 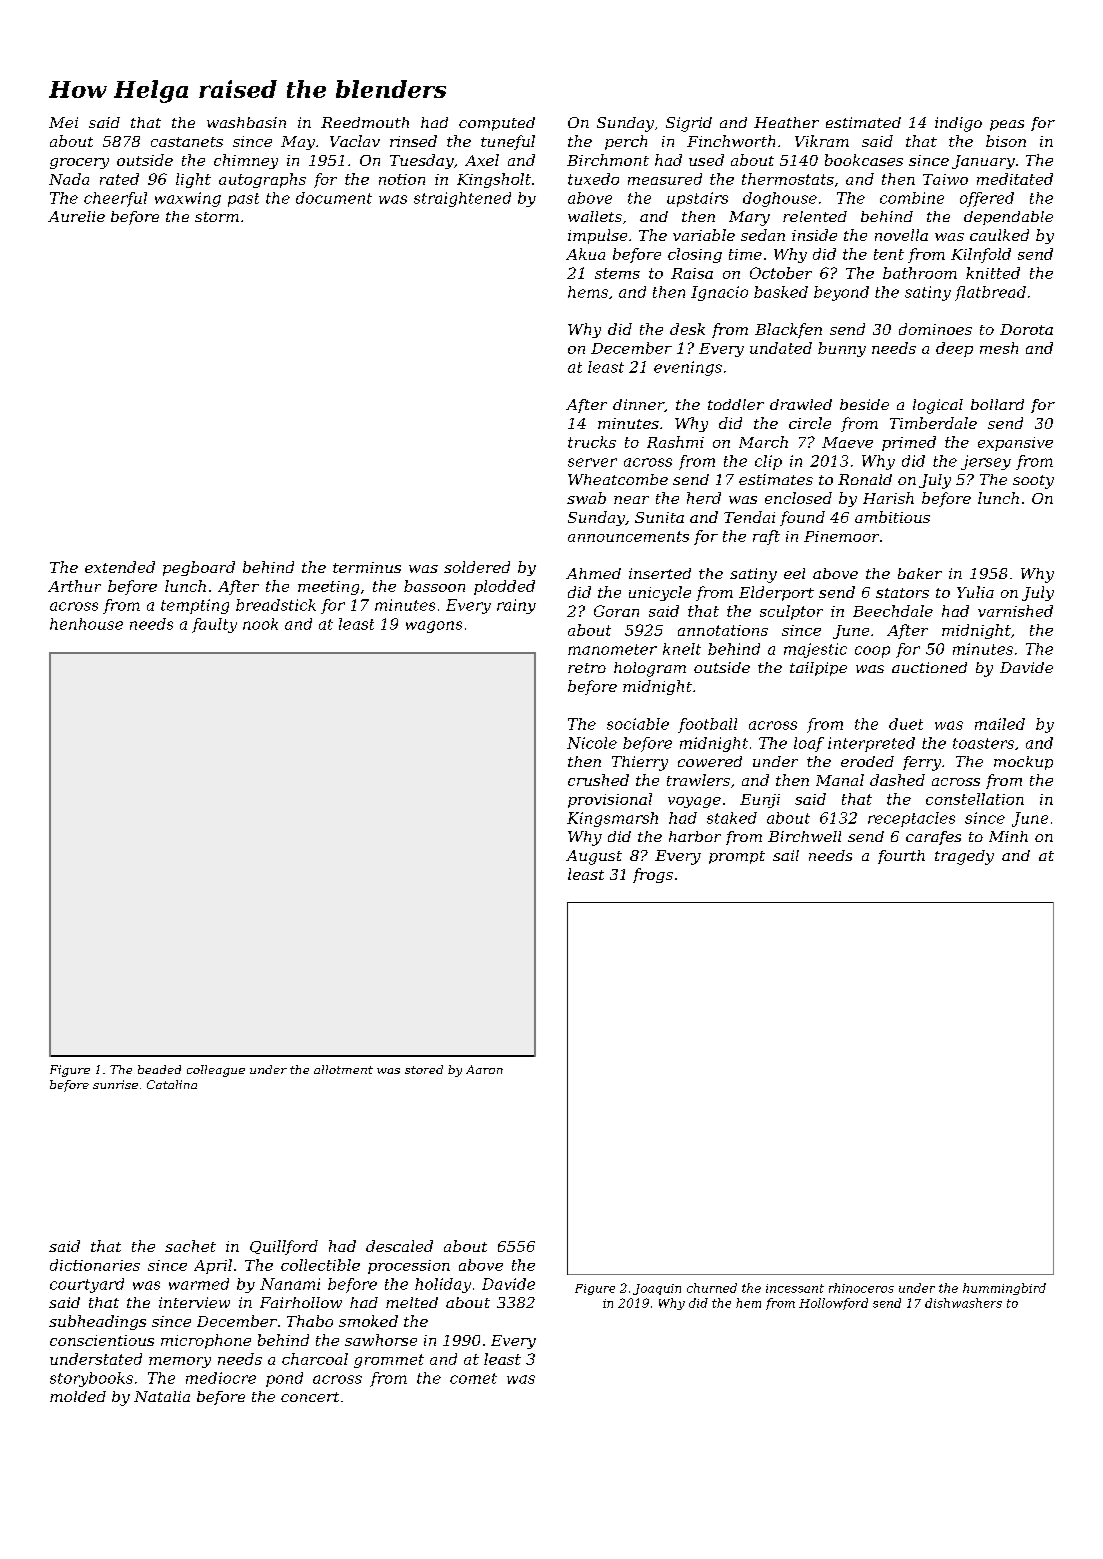 What do you see at coordinates (867, 761) in the page?
I see `eroded` at bounding box center [867, 761].
